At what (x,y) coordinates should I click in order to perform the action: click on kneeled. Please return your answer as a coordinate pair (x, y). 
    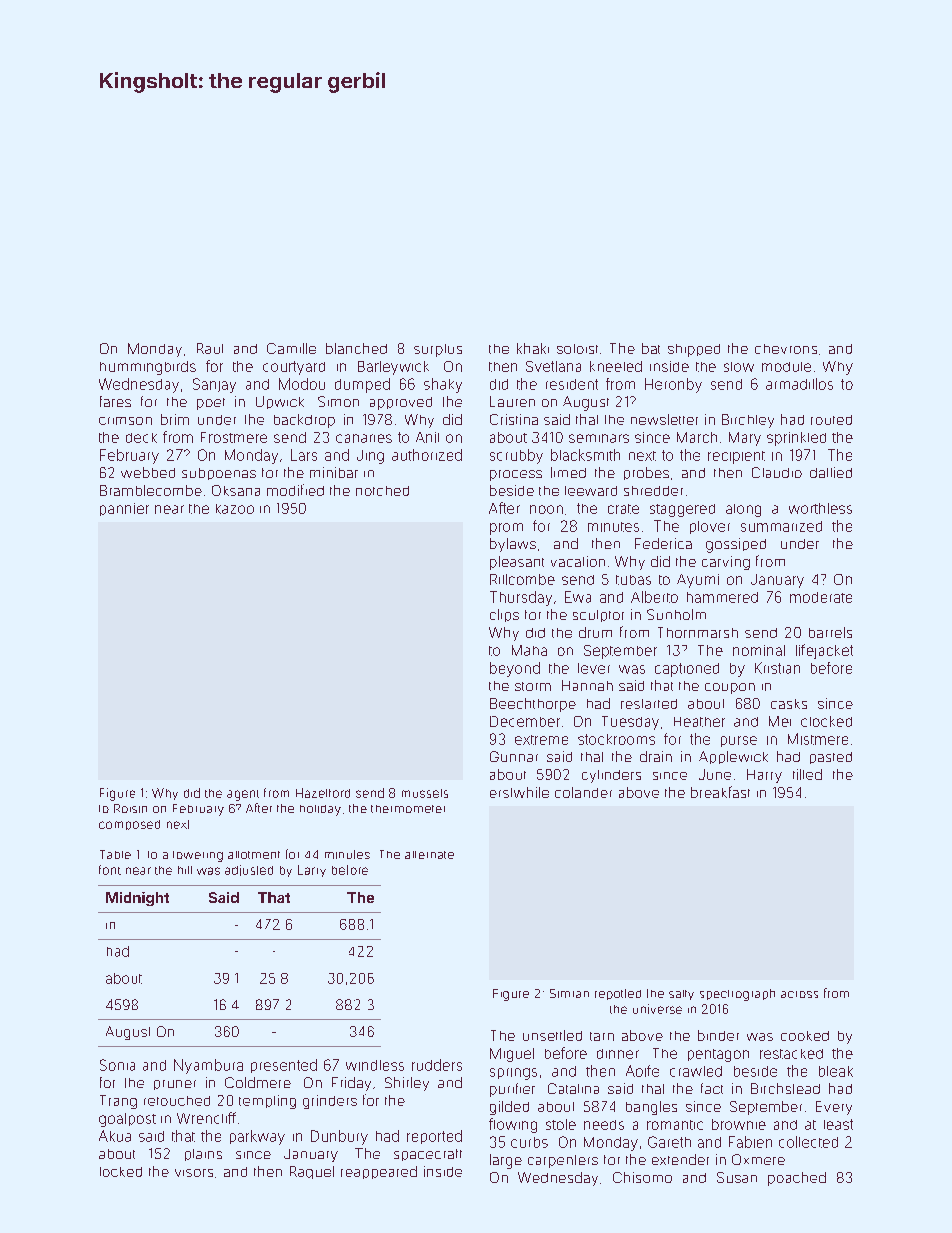
    Looking at the image, I should click on (616, 366).
